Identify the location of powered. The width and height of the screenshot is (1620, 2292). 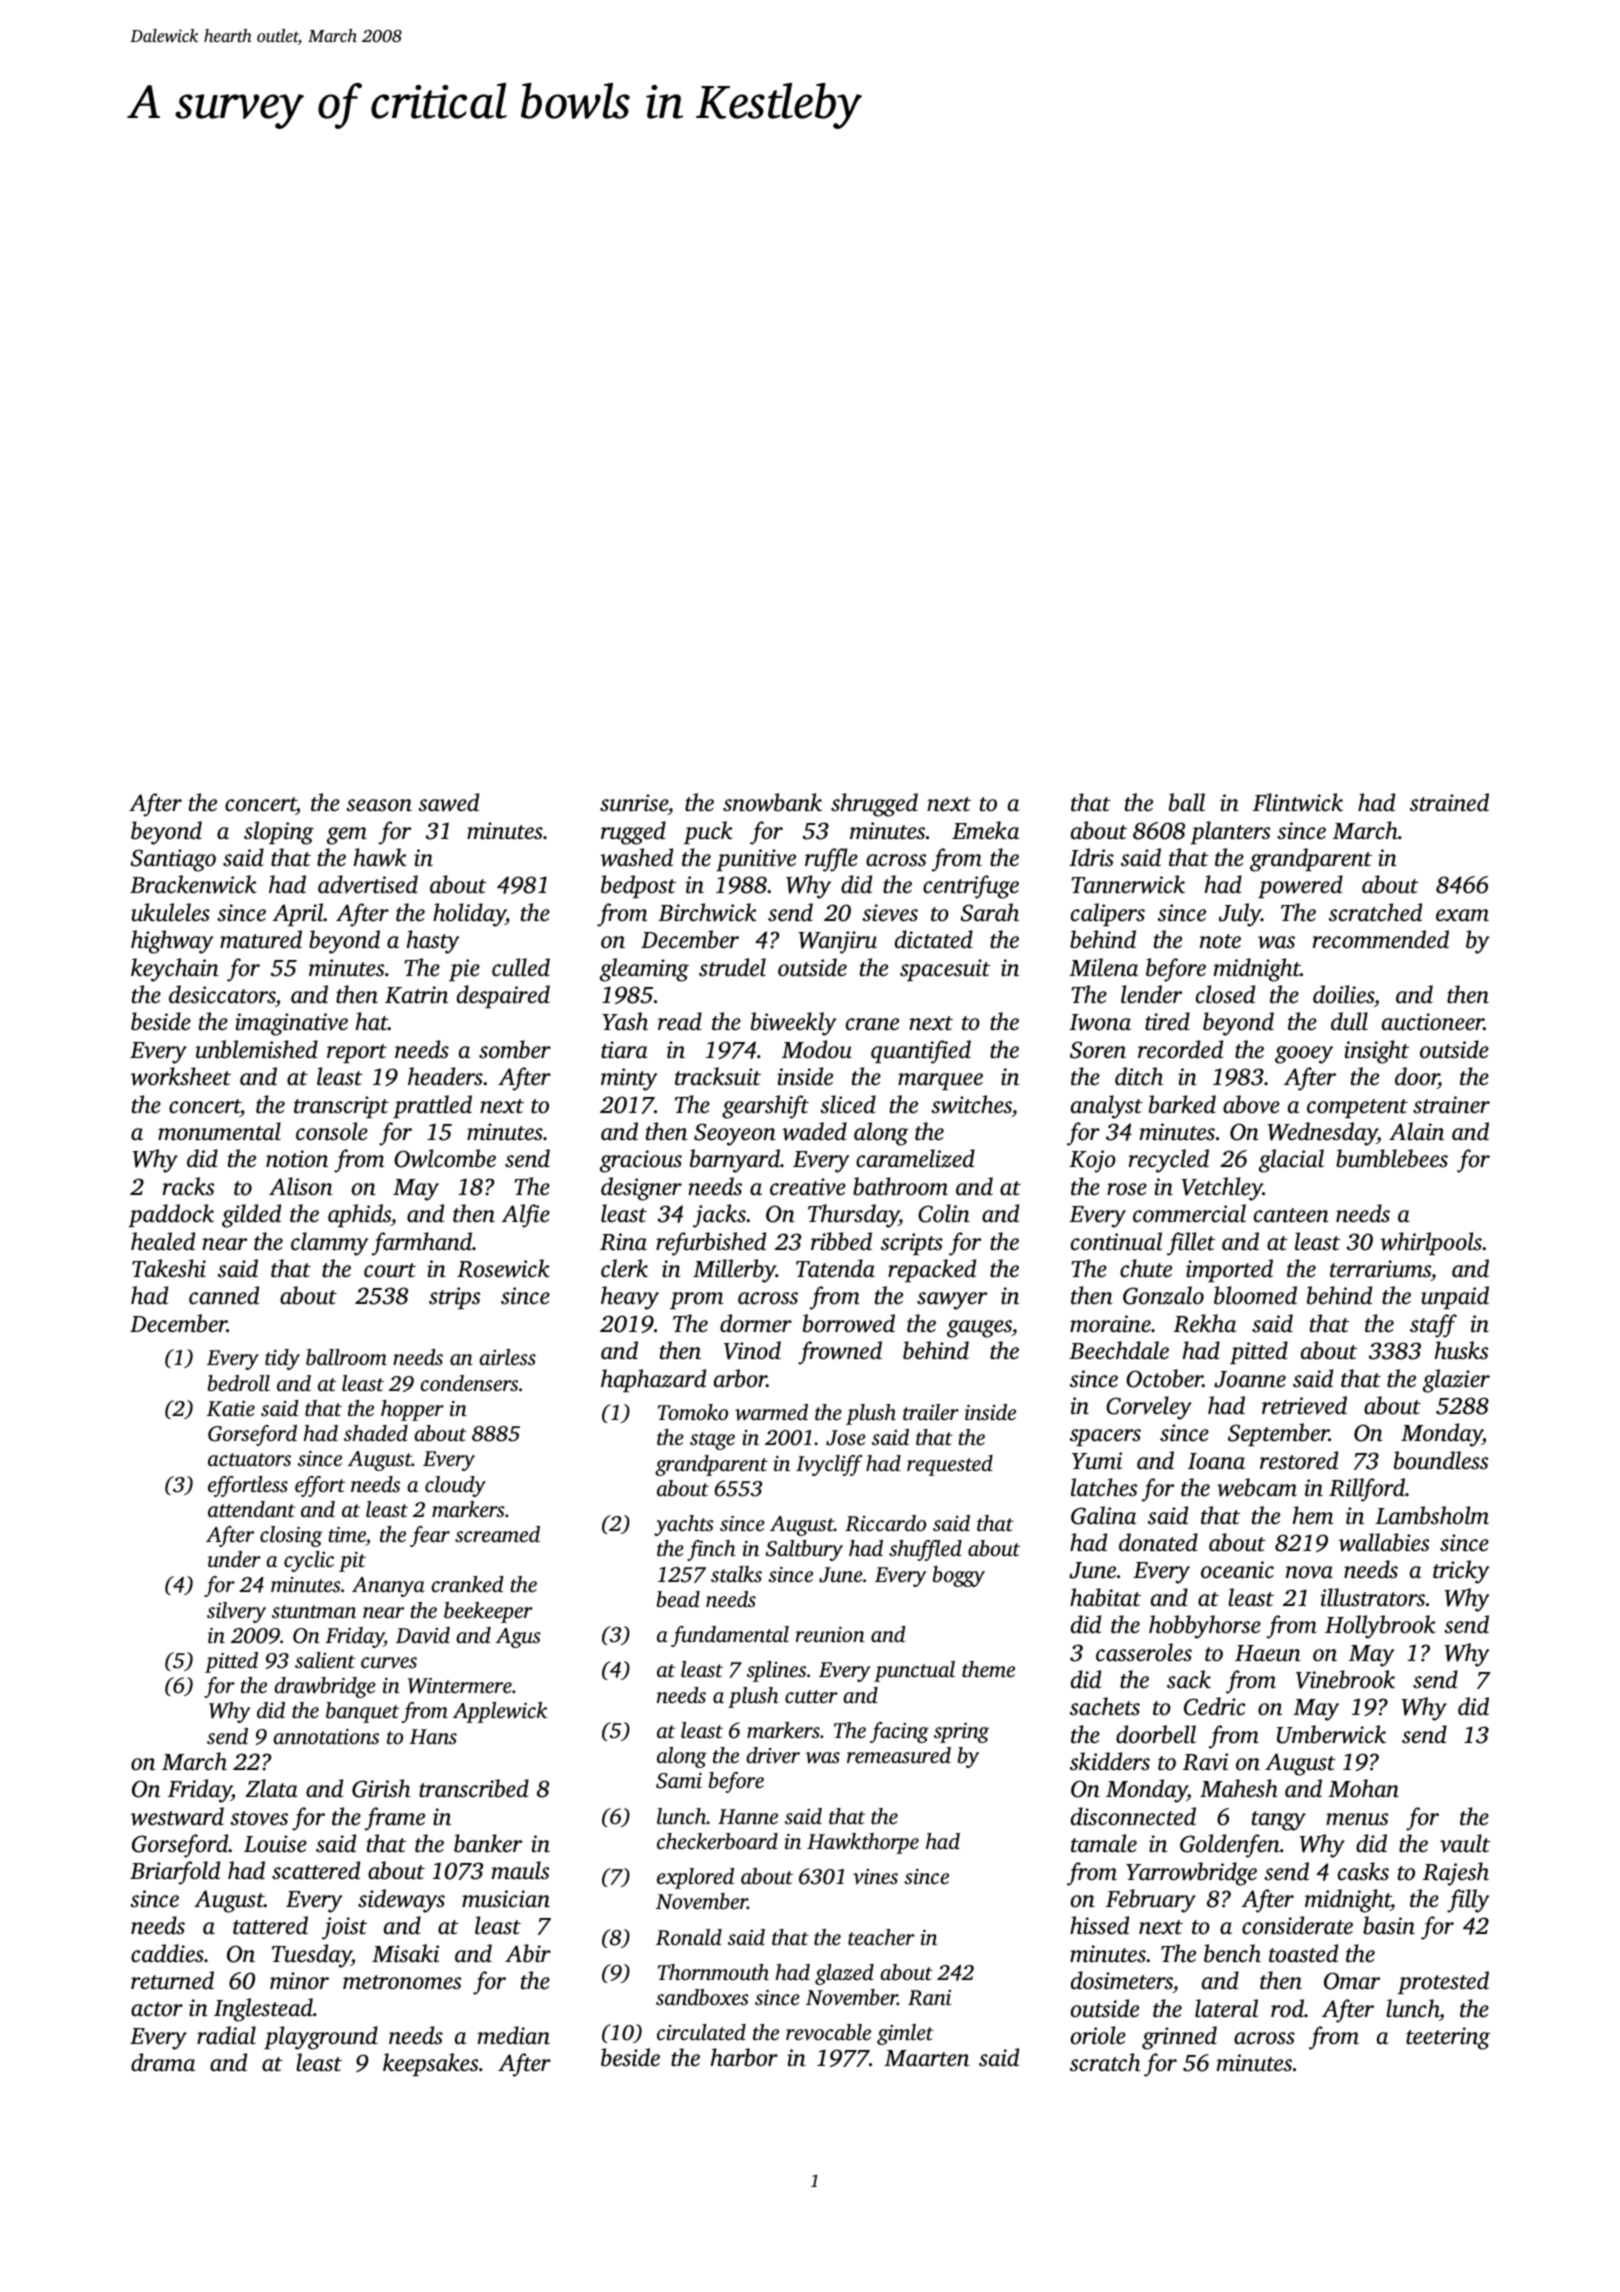
(1300, 886).
